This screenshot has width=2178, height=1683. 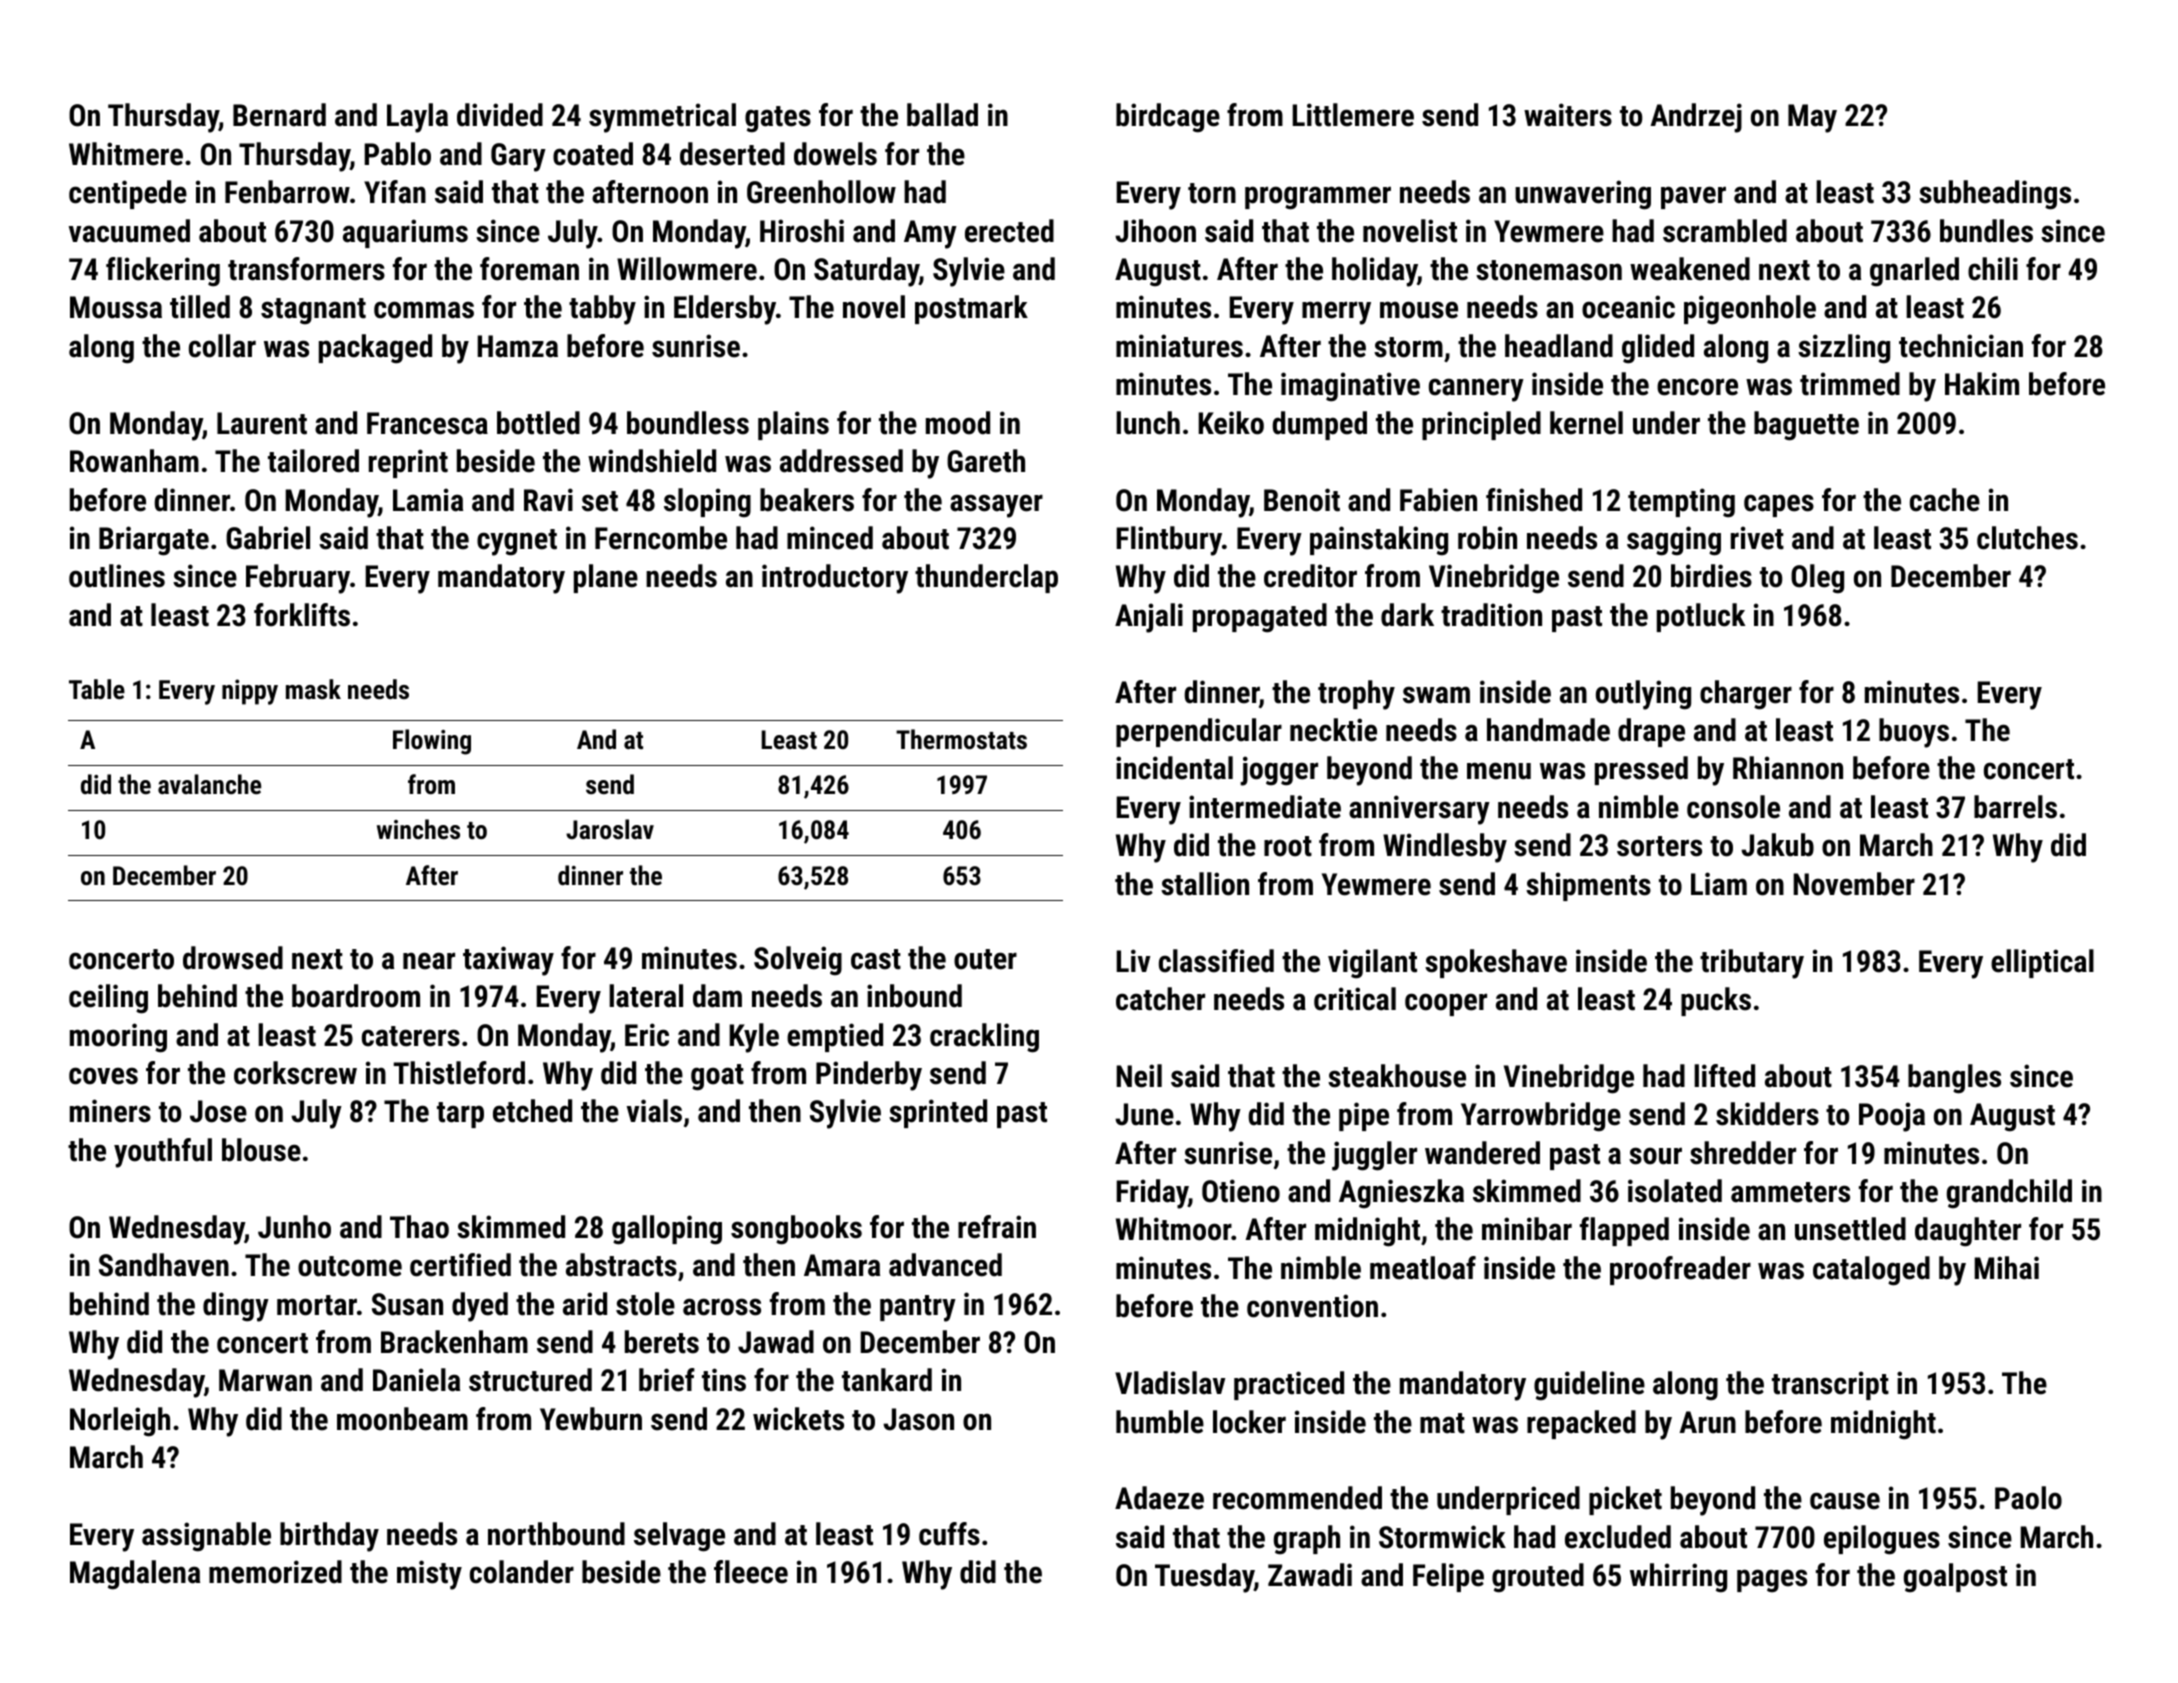 I want to click on pantry, so click(x=918, y=1308).
